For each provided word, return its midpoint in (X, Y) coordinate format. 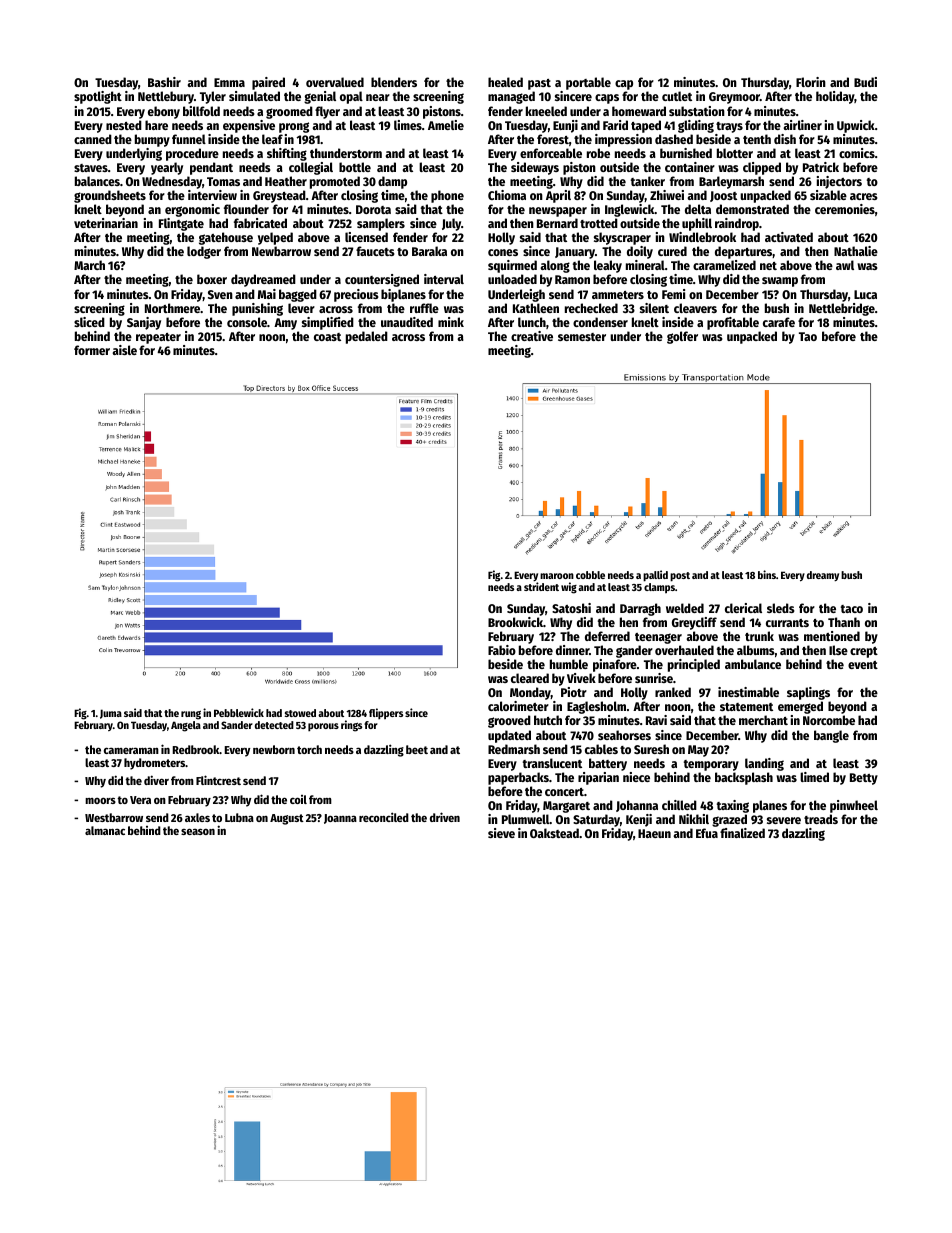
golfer (682, 337)
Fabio (502, 650)
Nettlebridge (842, 309)
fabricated (260, 223)
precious (356, 295)
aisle (124, 350)
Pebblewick (239, 712)
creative (532, 336)
